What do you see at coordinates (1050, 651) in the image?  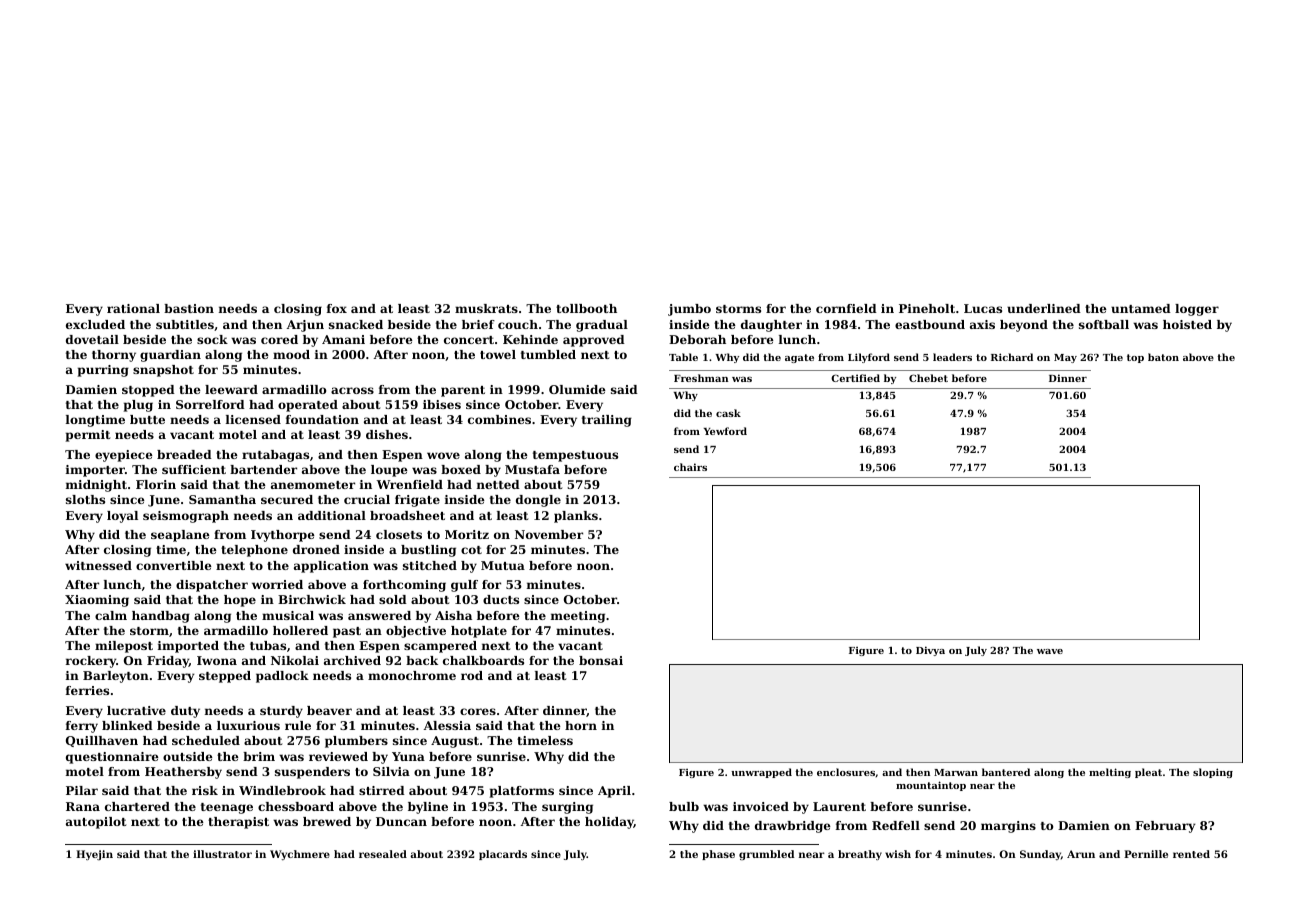 I see `wave` at bounding box center [1050, 651].
